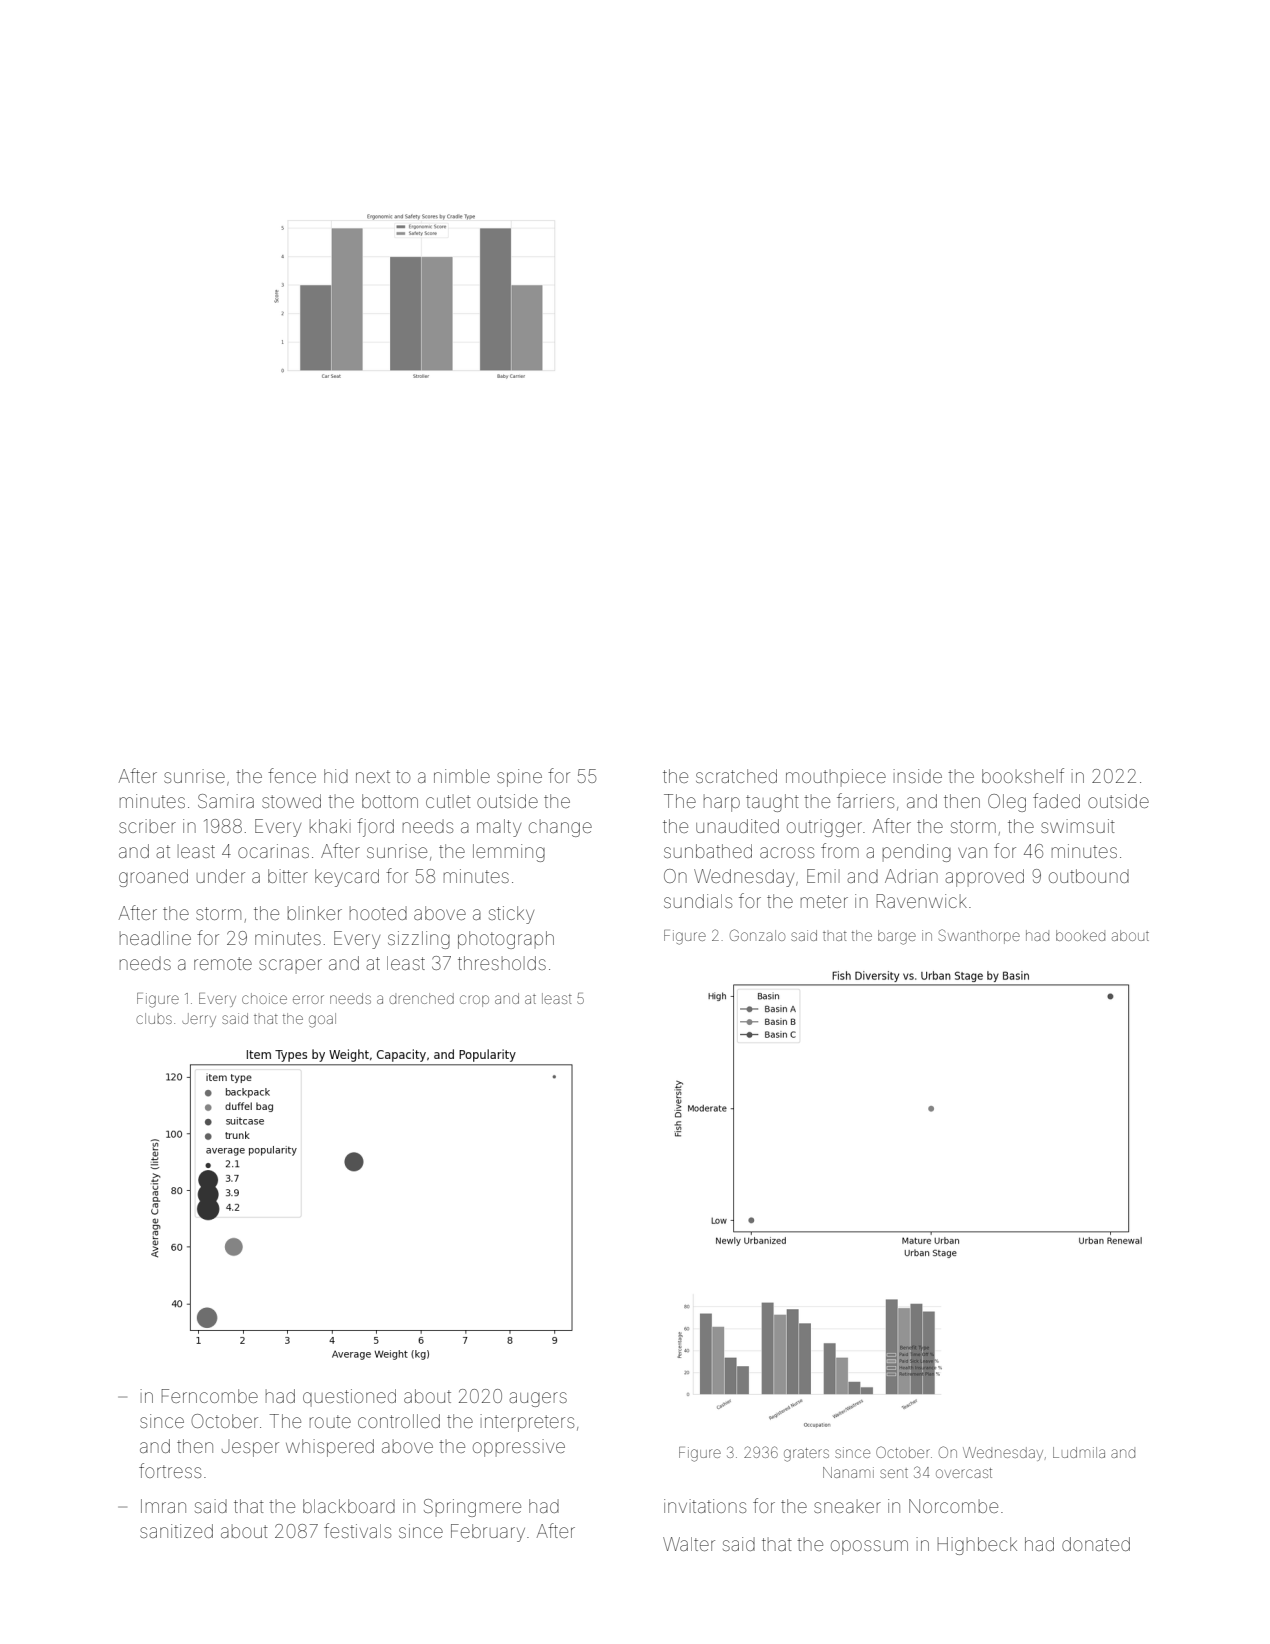 Image resolution: width=1270 pixels, height=1644 pixels. Describe the element at coordinates (897, 937) in the image. I see `barge` at that location.
